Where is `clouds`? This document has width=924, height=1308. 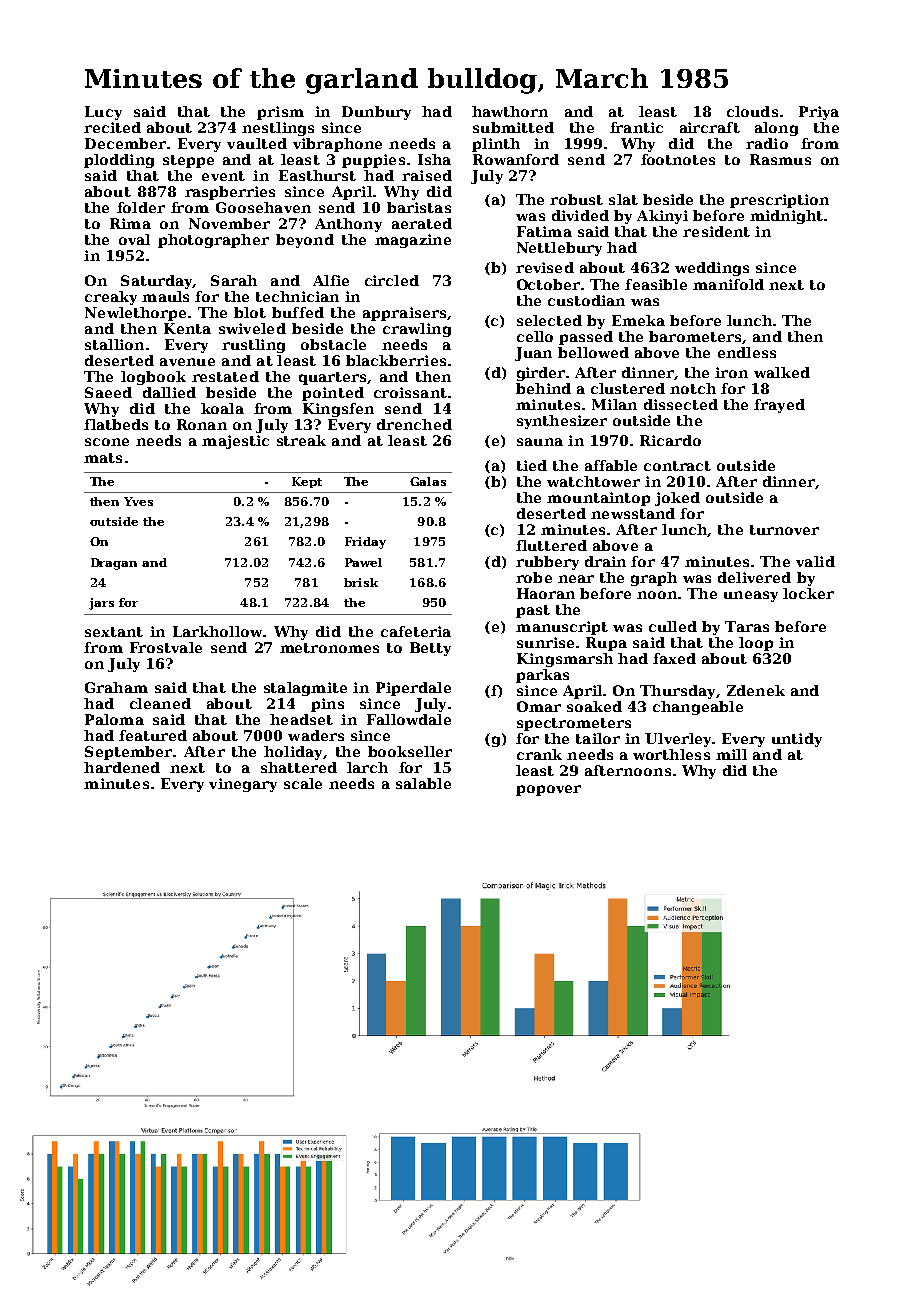
clouds is located at coordinates (752, 111).
